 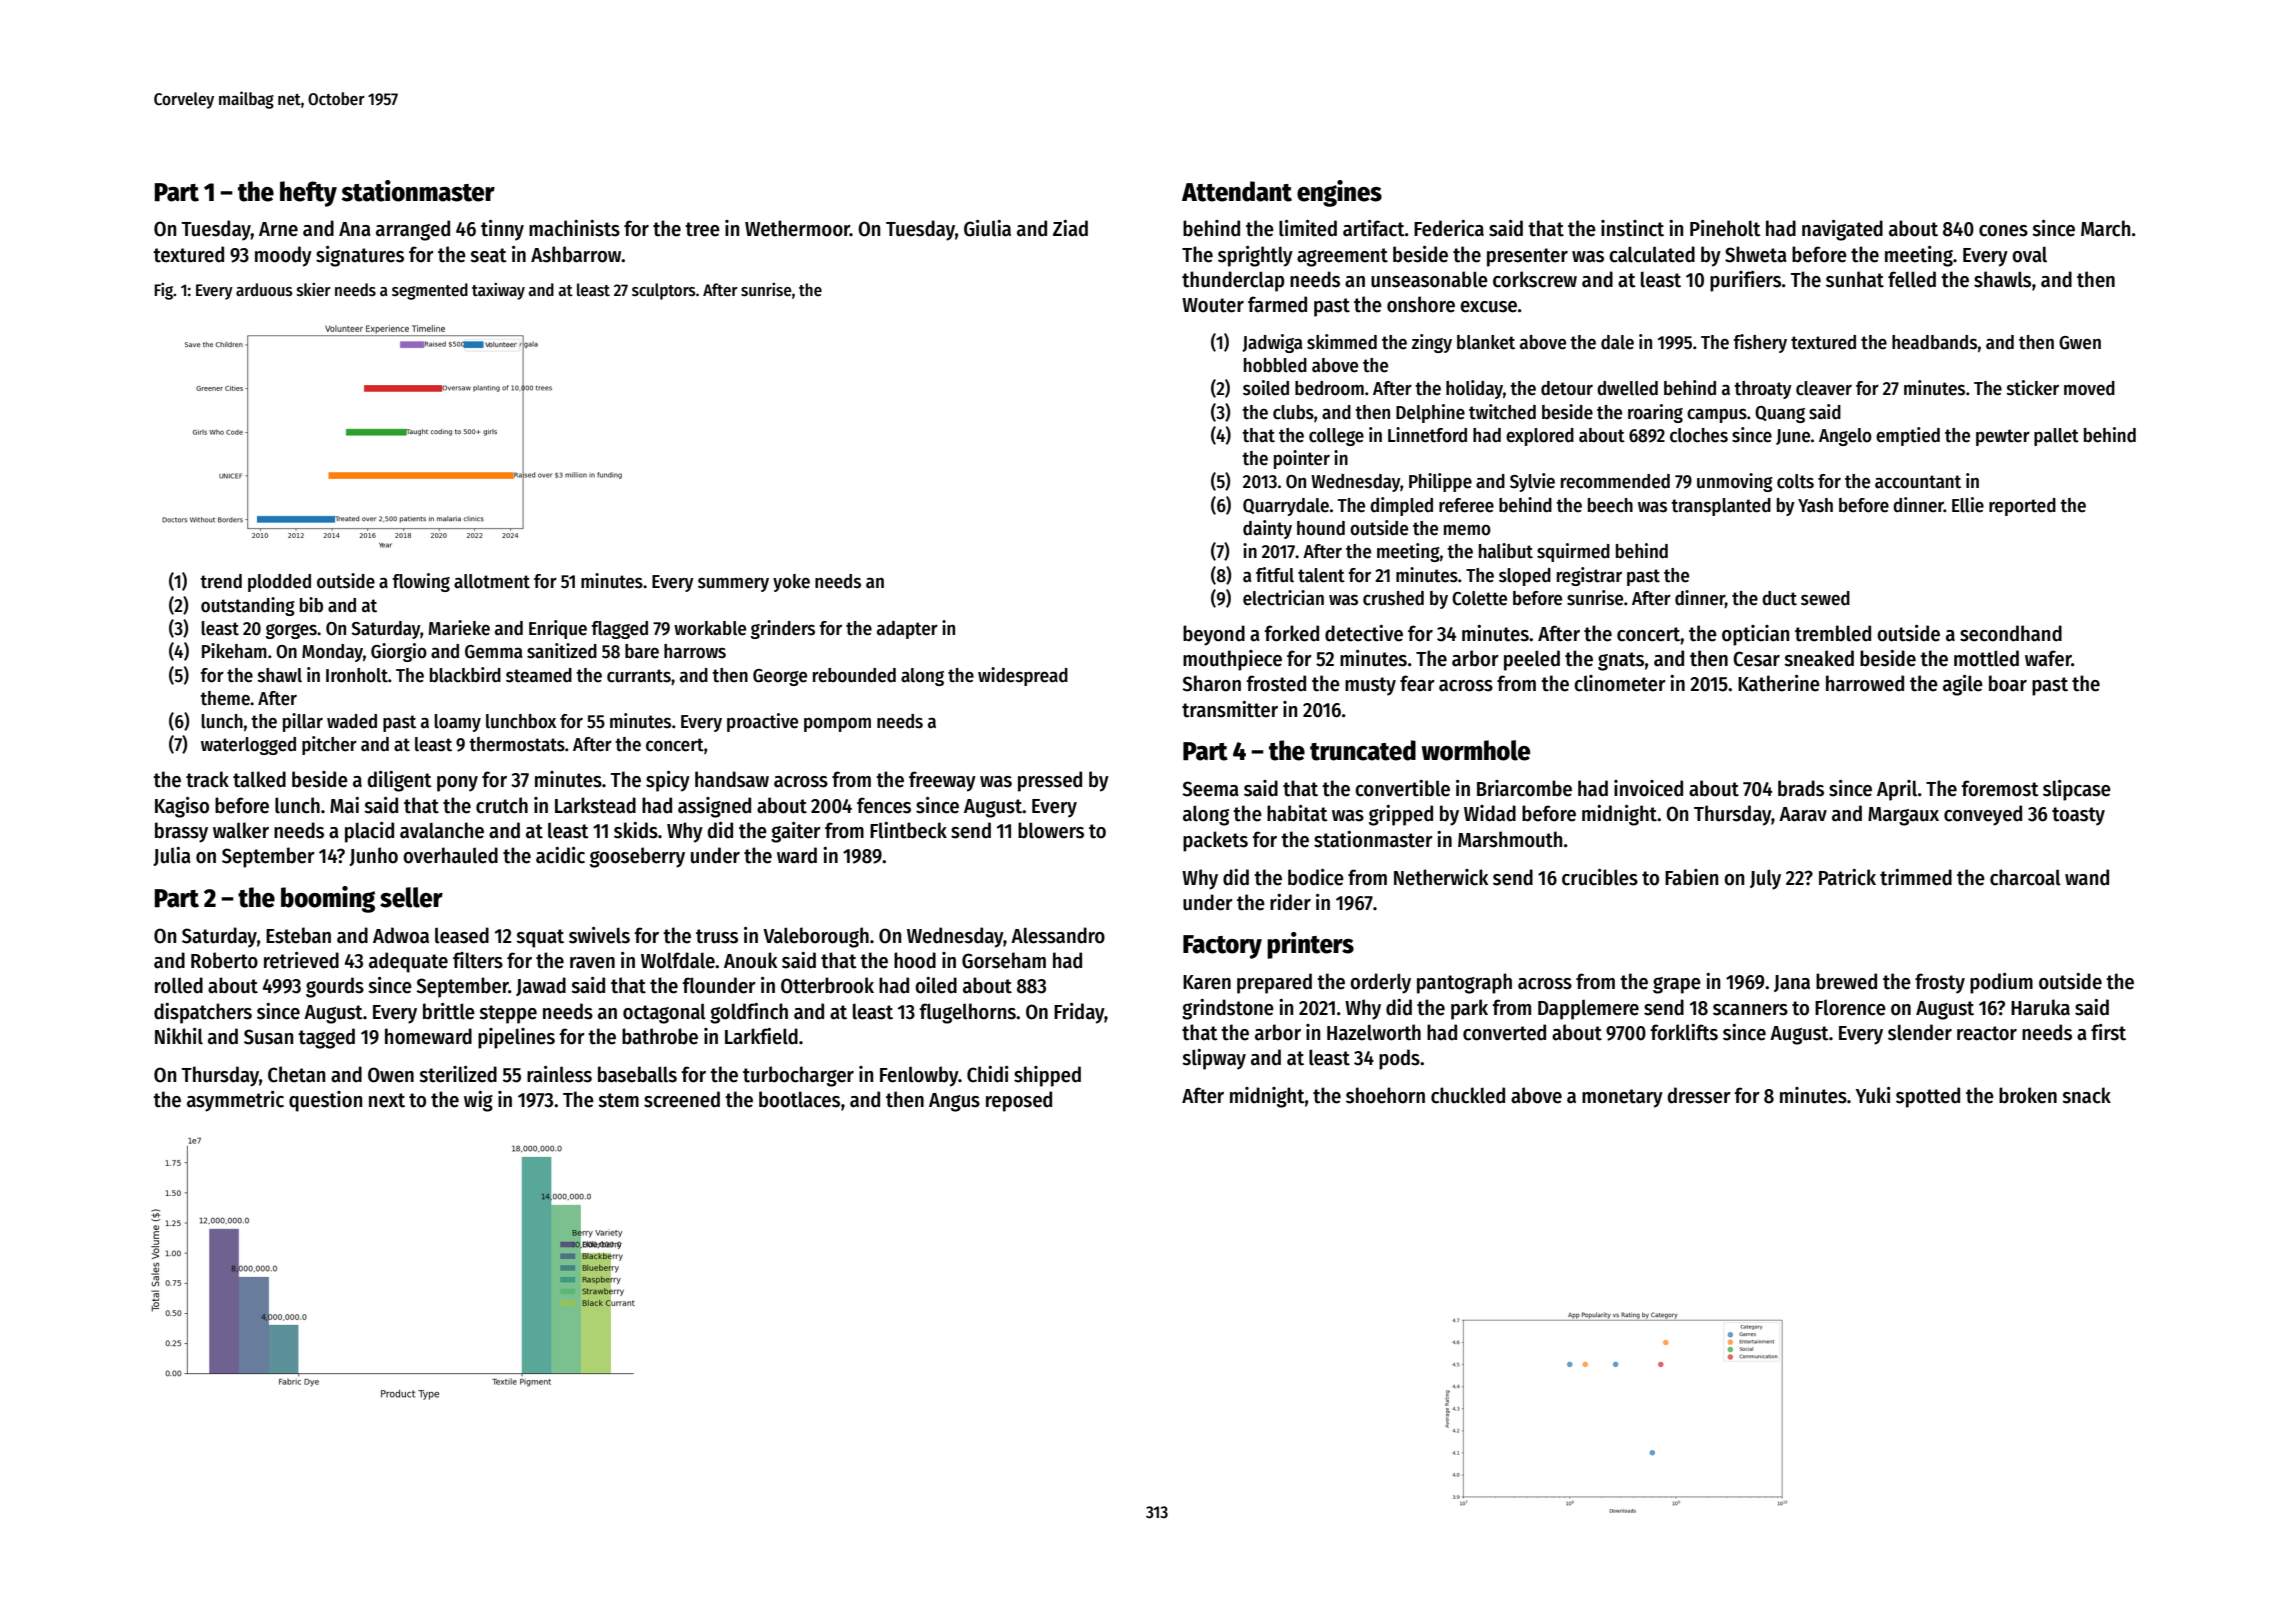 I want to click on monetary, so click(x=1622, y=1098).
